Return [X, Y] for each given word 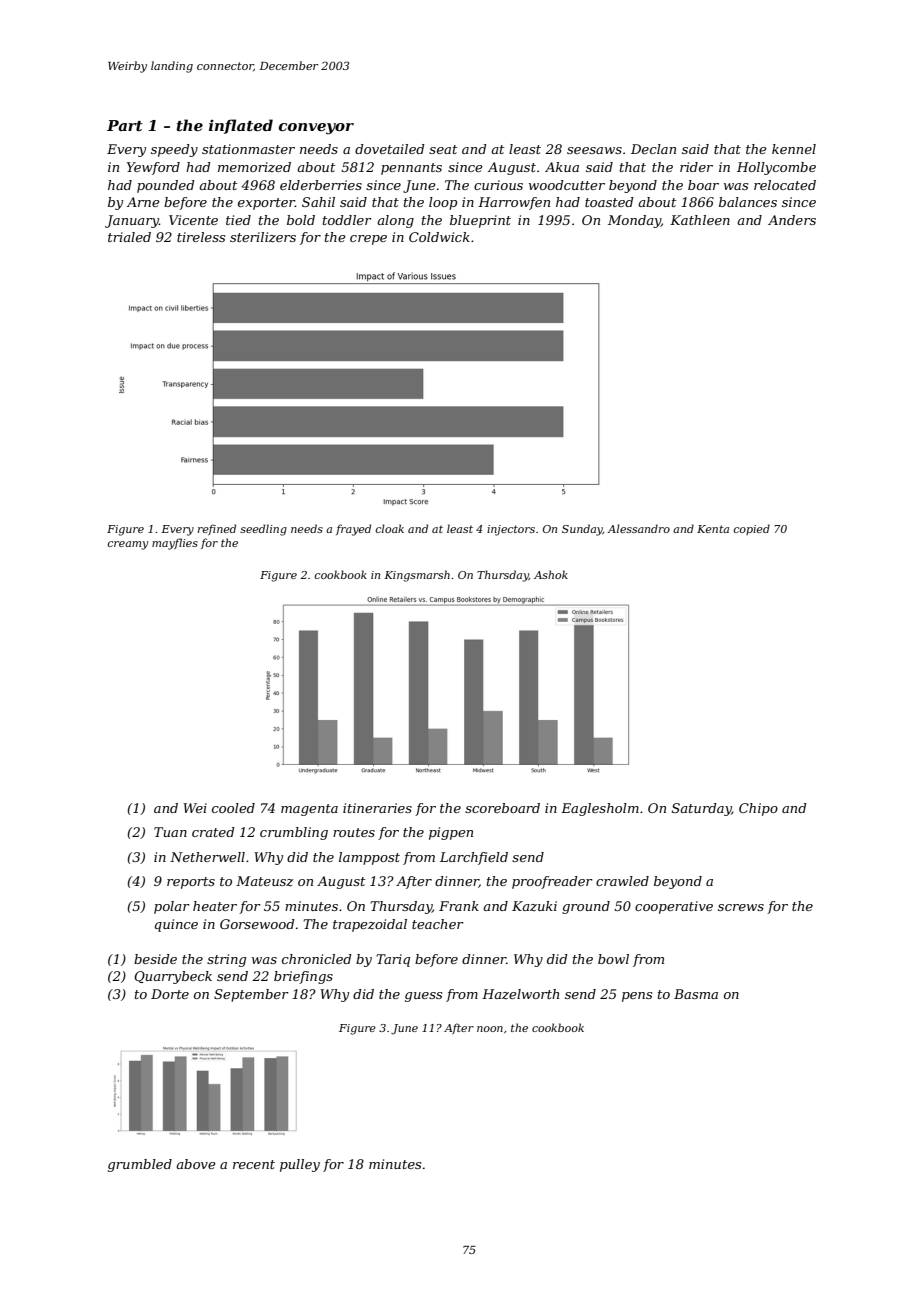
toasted [609, 202]
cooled [233, 808]
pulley [300, 1165]
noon [490, 1029]
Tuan [170, 832]
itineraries [377, 808]
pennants [411, 169]
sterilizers [263, 237]
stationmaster [248, 149]
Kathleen [700, 220]
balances [748, 202]
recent [254, 1164]
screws [741, 907]
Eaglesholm [600, 809]
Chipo [758, 809]
